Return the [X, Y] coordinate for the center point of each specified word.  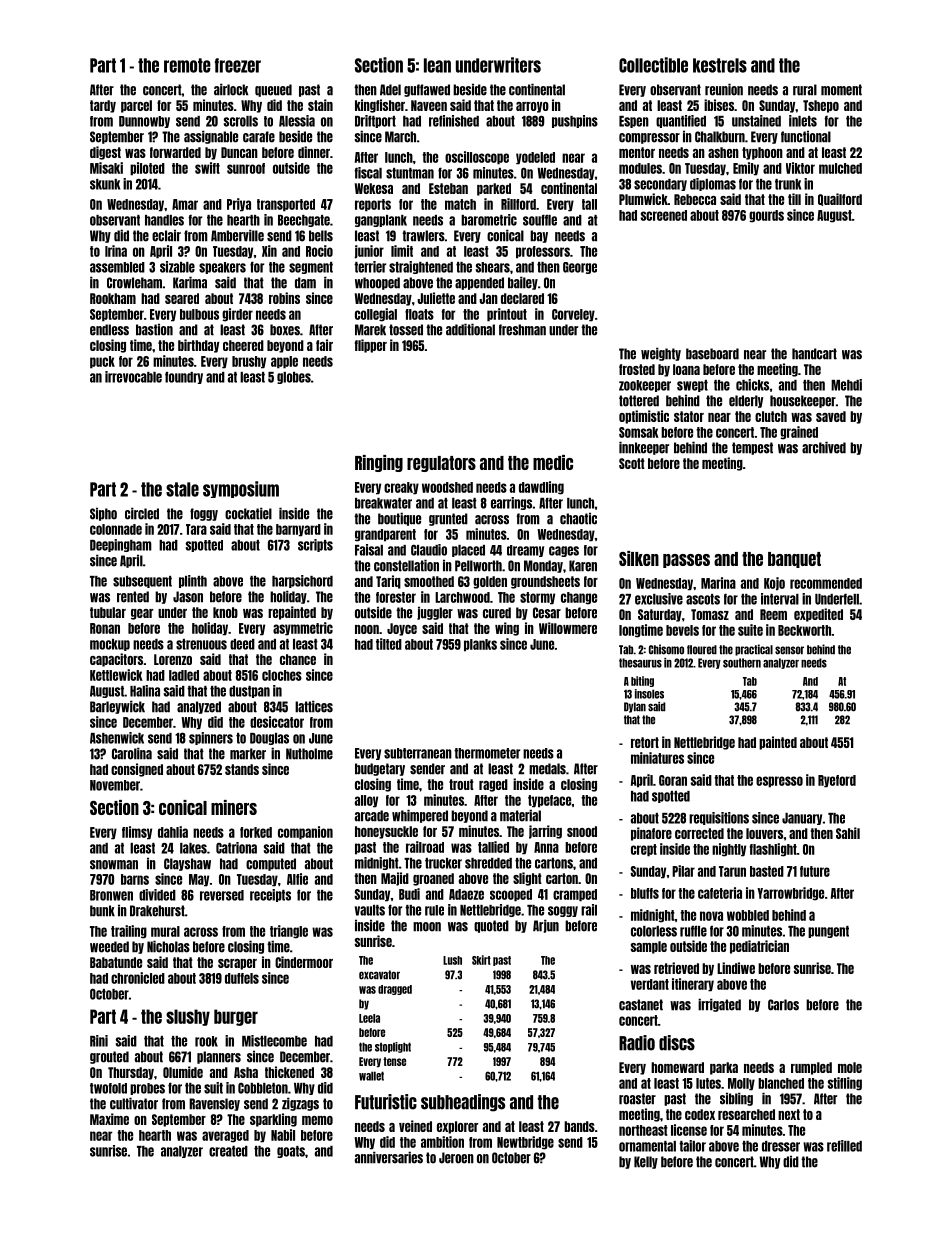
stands [242, 769]
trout [461, 784]
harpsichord [302, 581]
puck [102, 362]
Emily [746, 169]
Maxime [109, 1119]
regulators [441, 464]
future [815, 871]
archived [824, 447]
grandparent [385, 535]
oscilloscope [477, 158]
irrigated [719, 1005]
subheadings [463, 1103]
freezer [238, 65]
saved [831, 416]
